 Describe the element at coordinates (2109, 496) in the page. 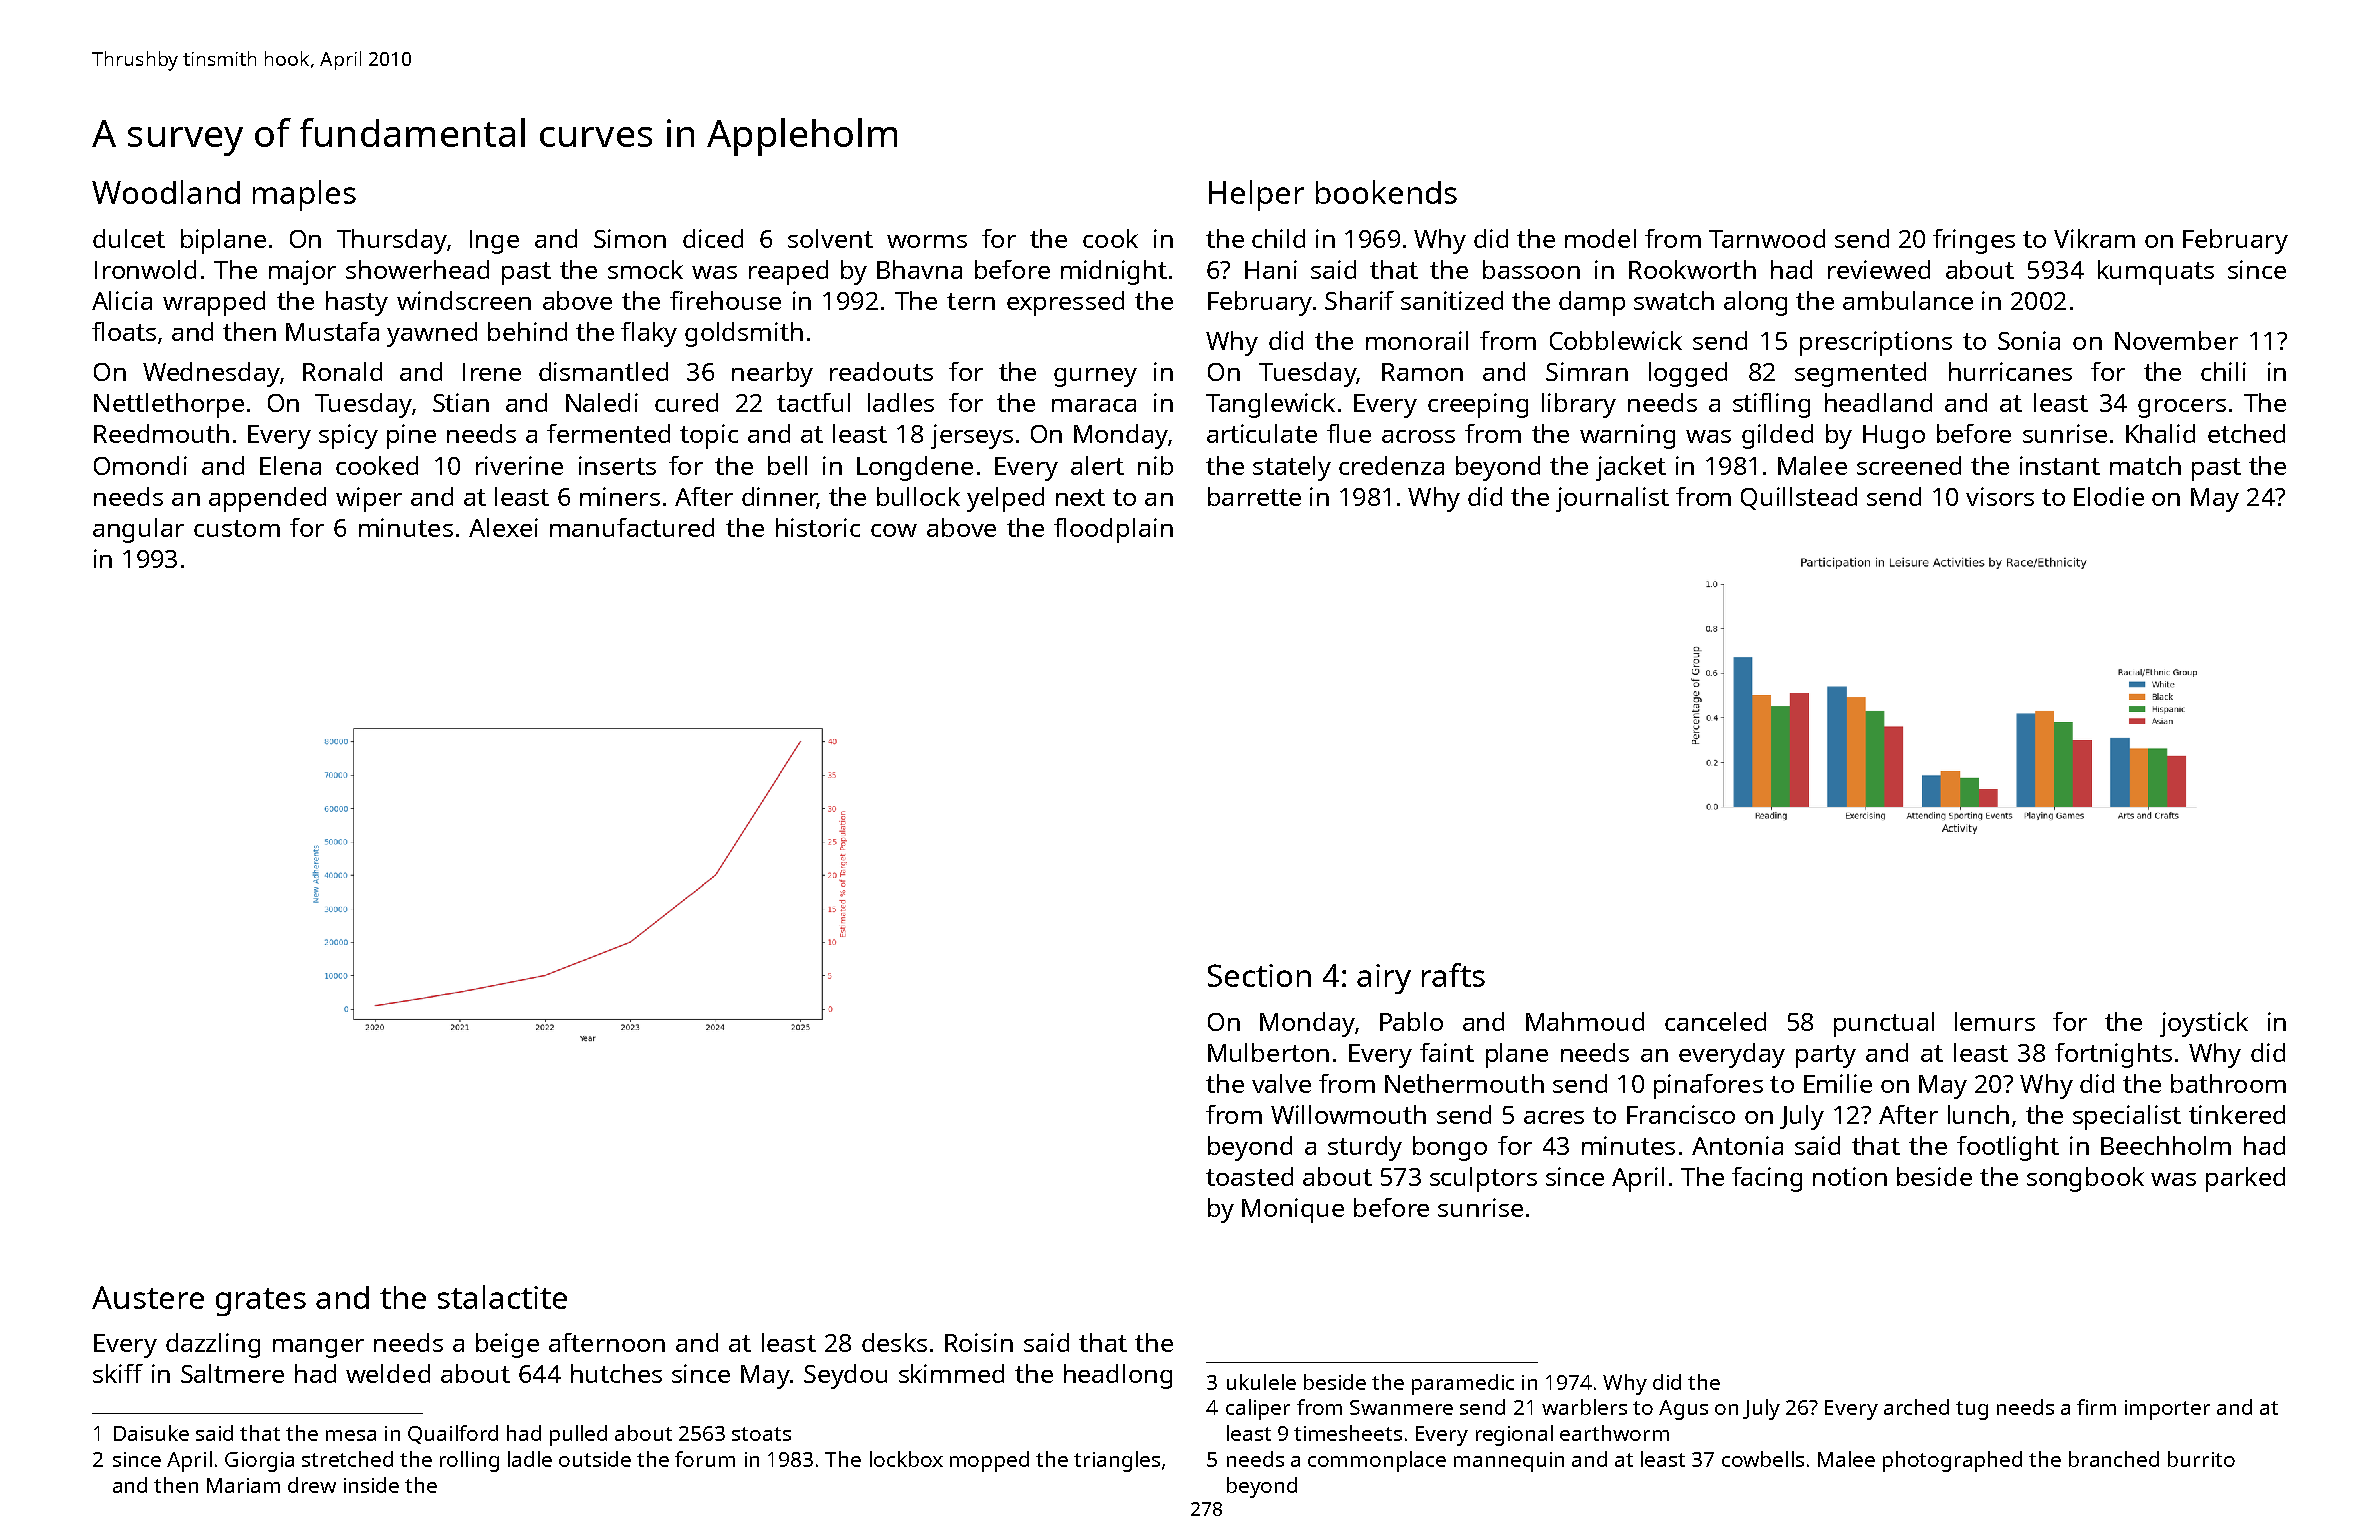

I see `Elodie` at that location.
